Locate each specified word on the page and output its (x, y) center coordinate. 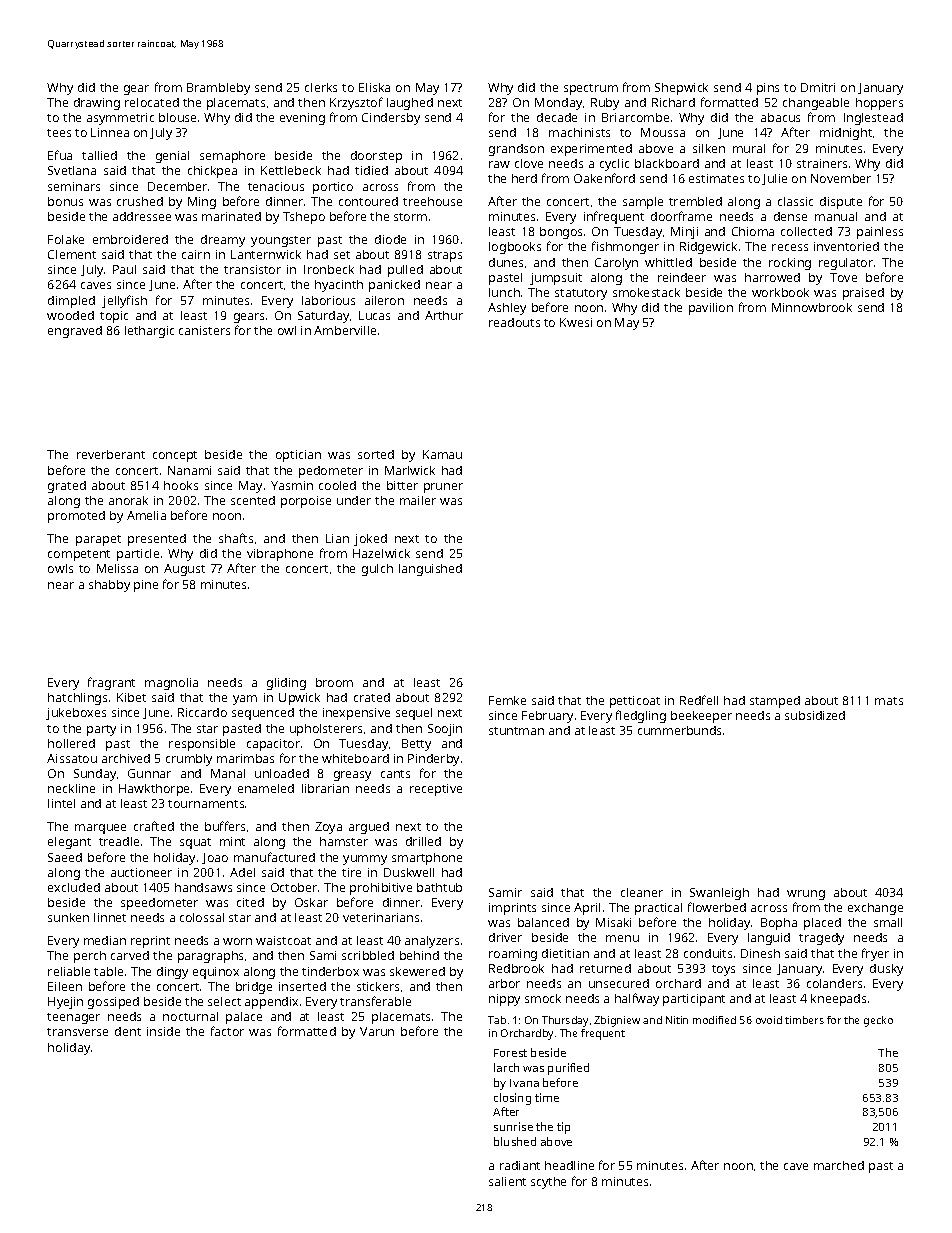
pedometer (331, 472)
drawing (97, 104)
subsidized (815, 715)
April (587, 909)
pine (146, 586)
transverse (77, 1032)
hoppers (879, 104)
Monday (558, 104)
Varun (377, 1031)
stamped (775, 702)
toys (723, 970)
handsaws (203, 887)
